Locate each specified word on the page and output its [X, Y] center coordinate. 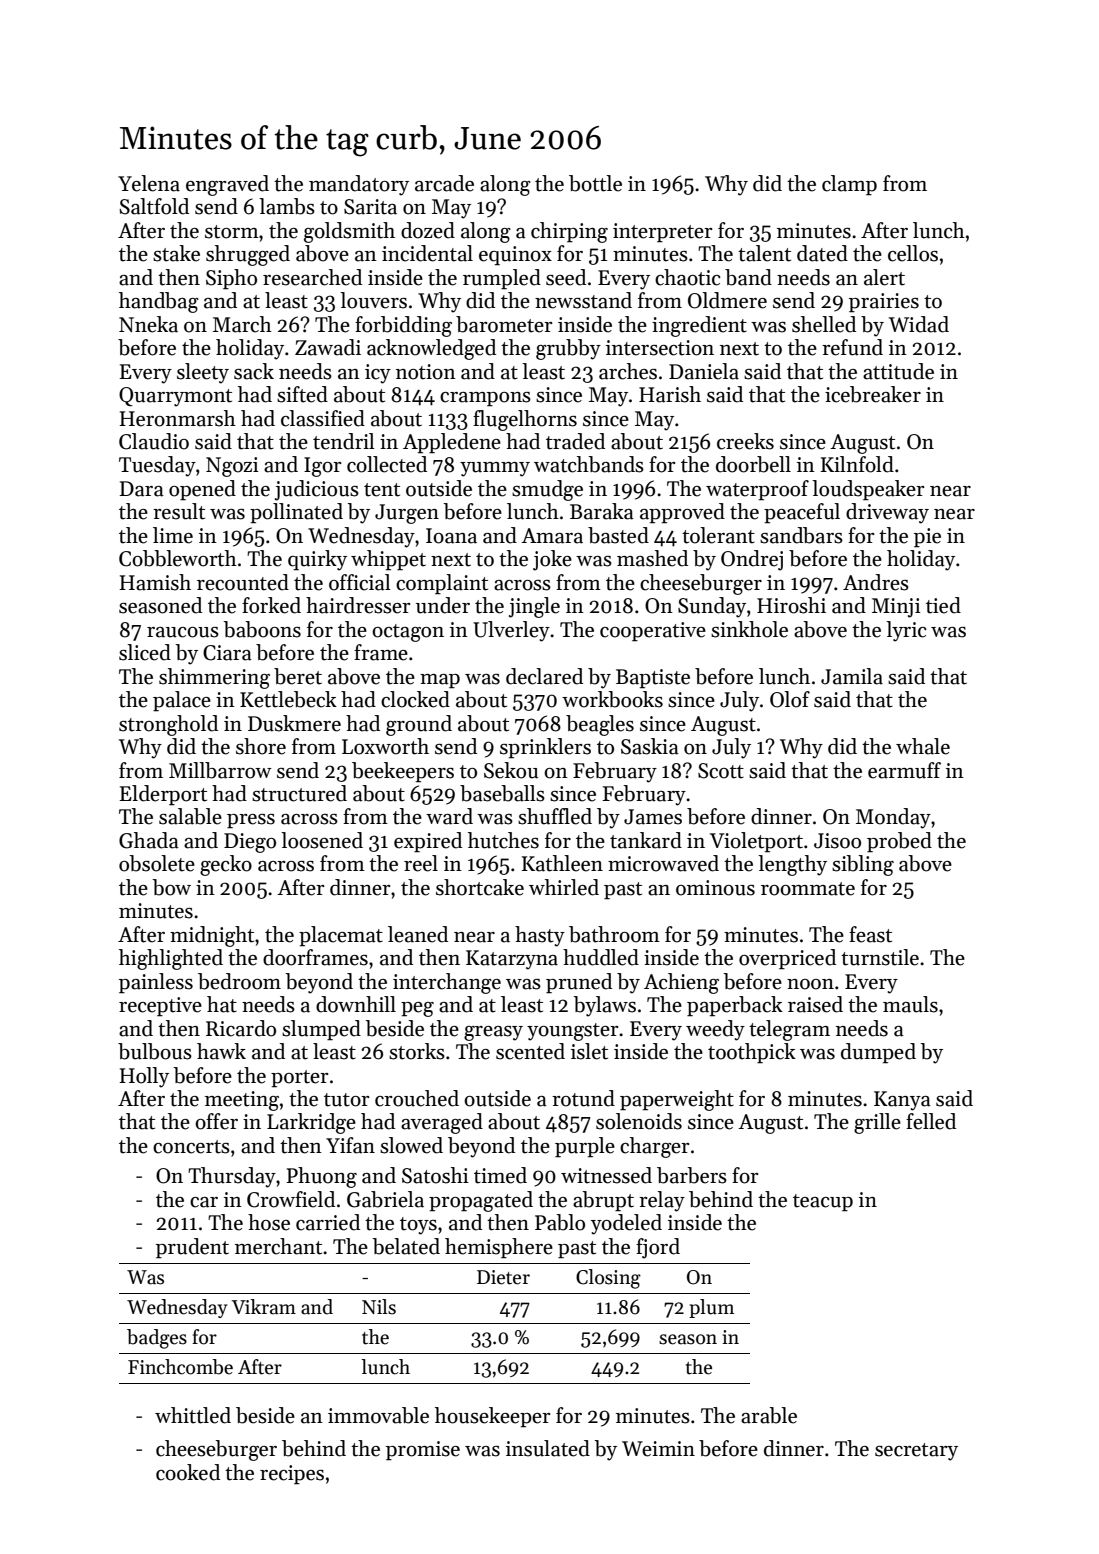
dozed [428, 230]
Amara [552, 536]
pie [927, 538]
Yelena [149, 183]
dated [822, 253]
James [653, 817]
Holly [144, 1077]
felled [931, 1121]
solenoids [639, 1121]
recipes [292, 1475]
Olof [790, 699]
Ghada [149, 840]
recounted [243, 582]
